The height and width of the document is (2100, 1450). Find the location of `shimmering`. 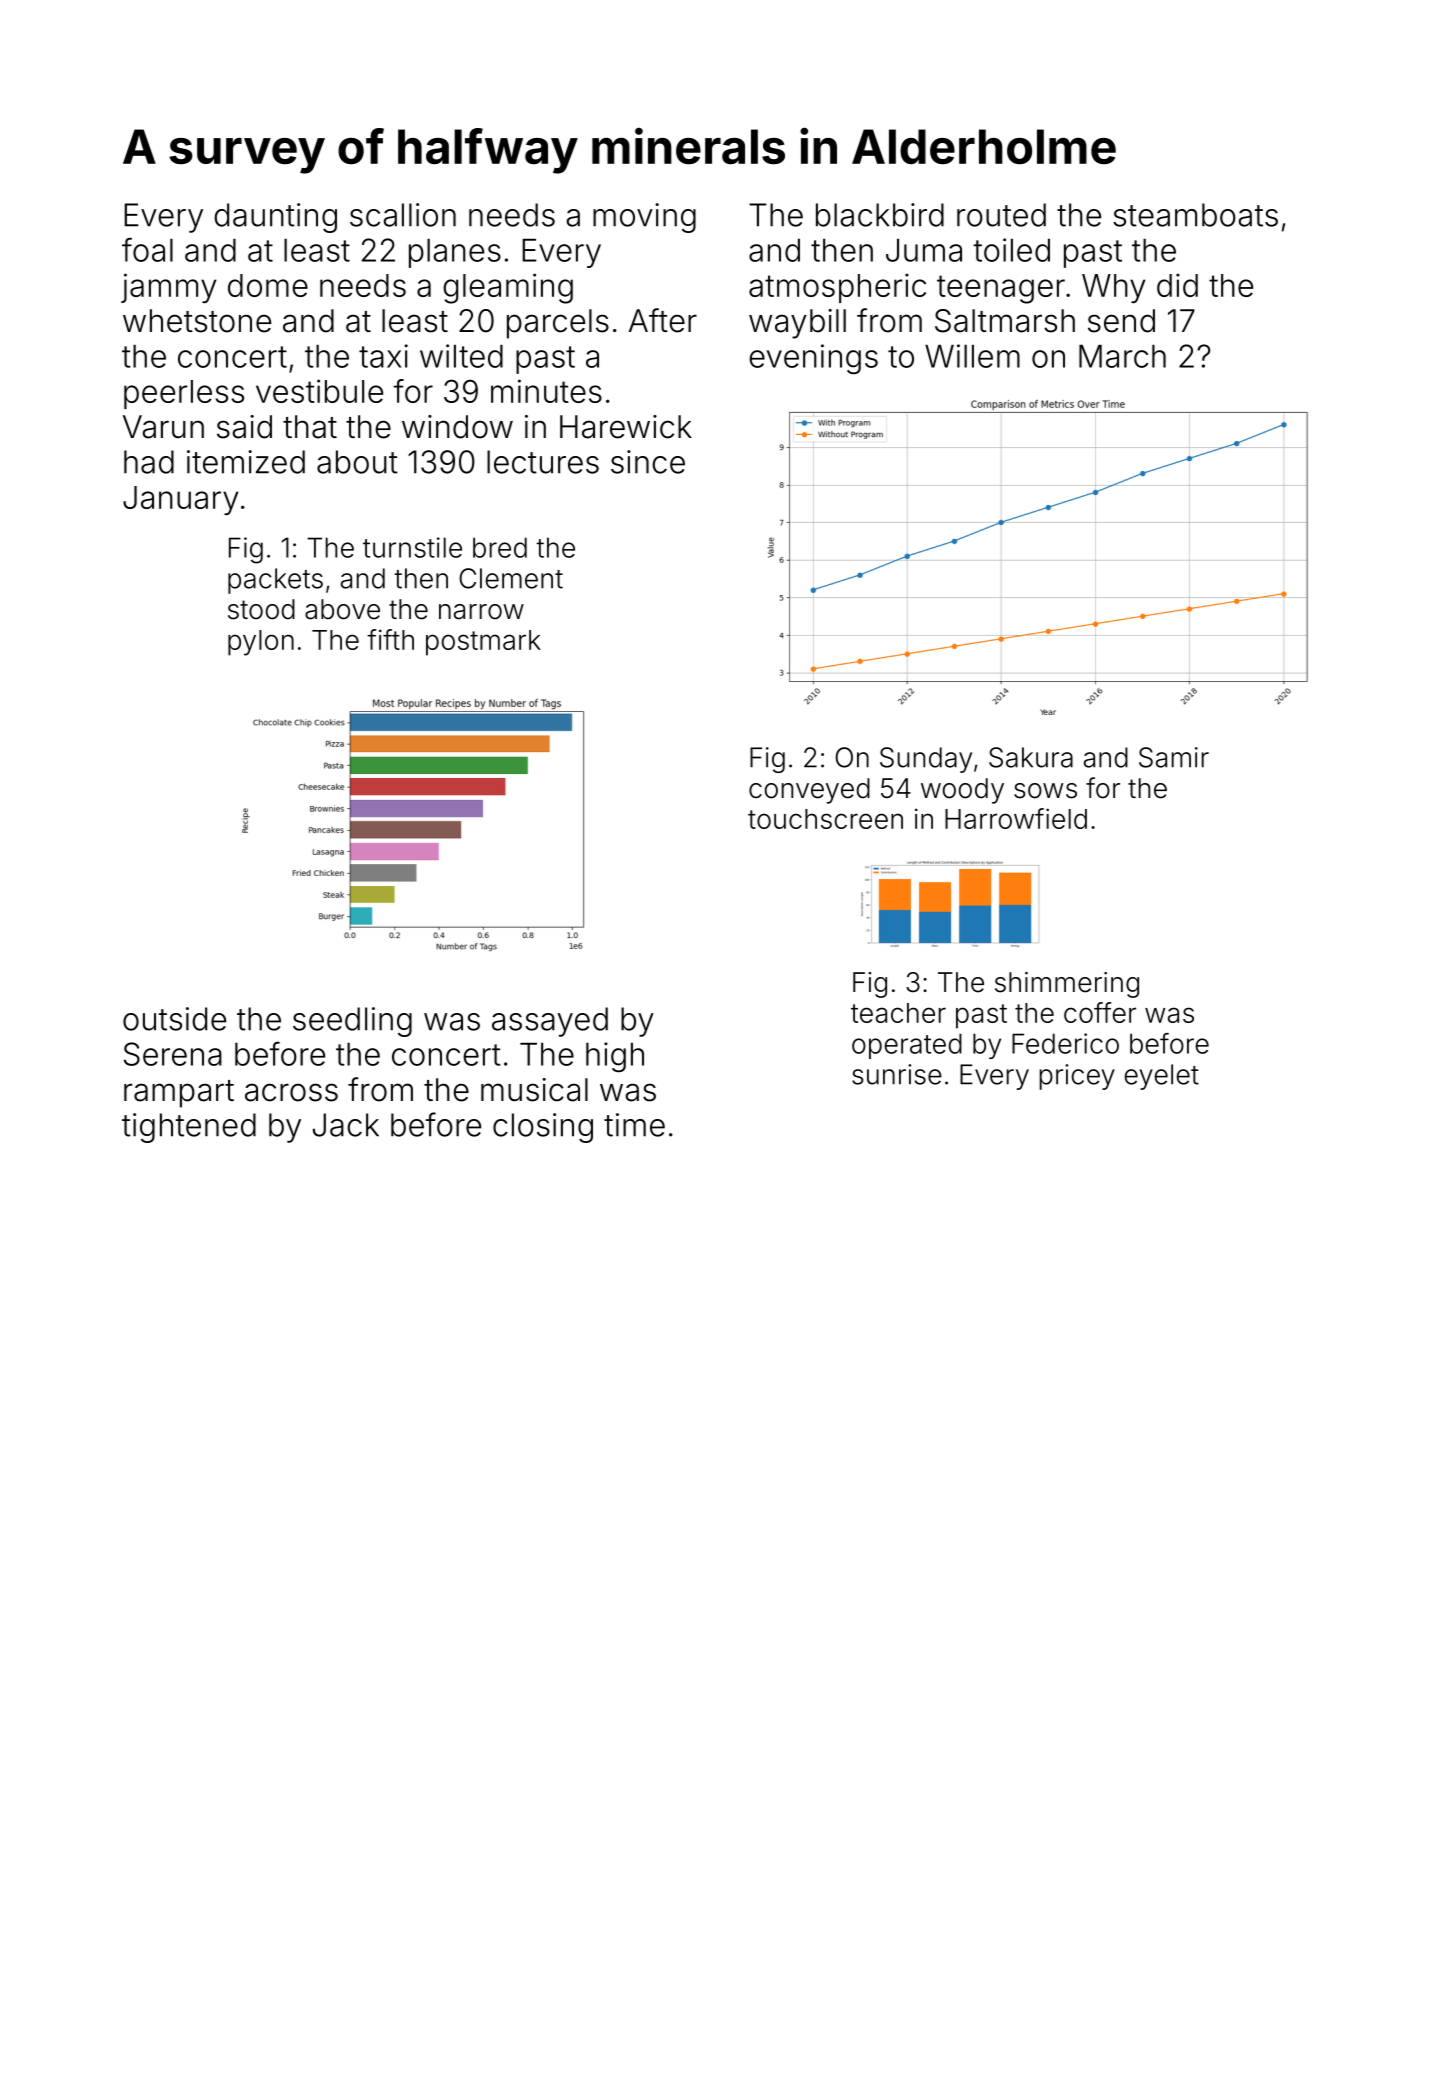

shimmering is located at coordinates (1067, 985).
